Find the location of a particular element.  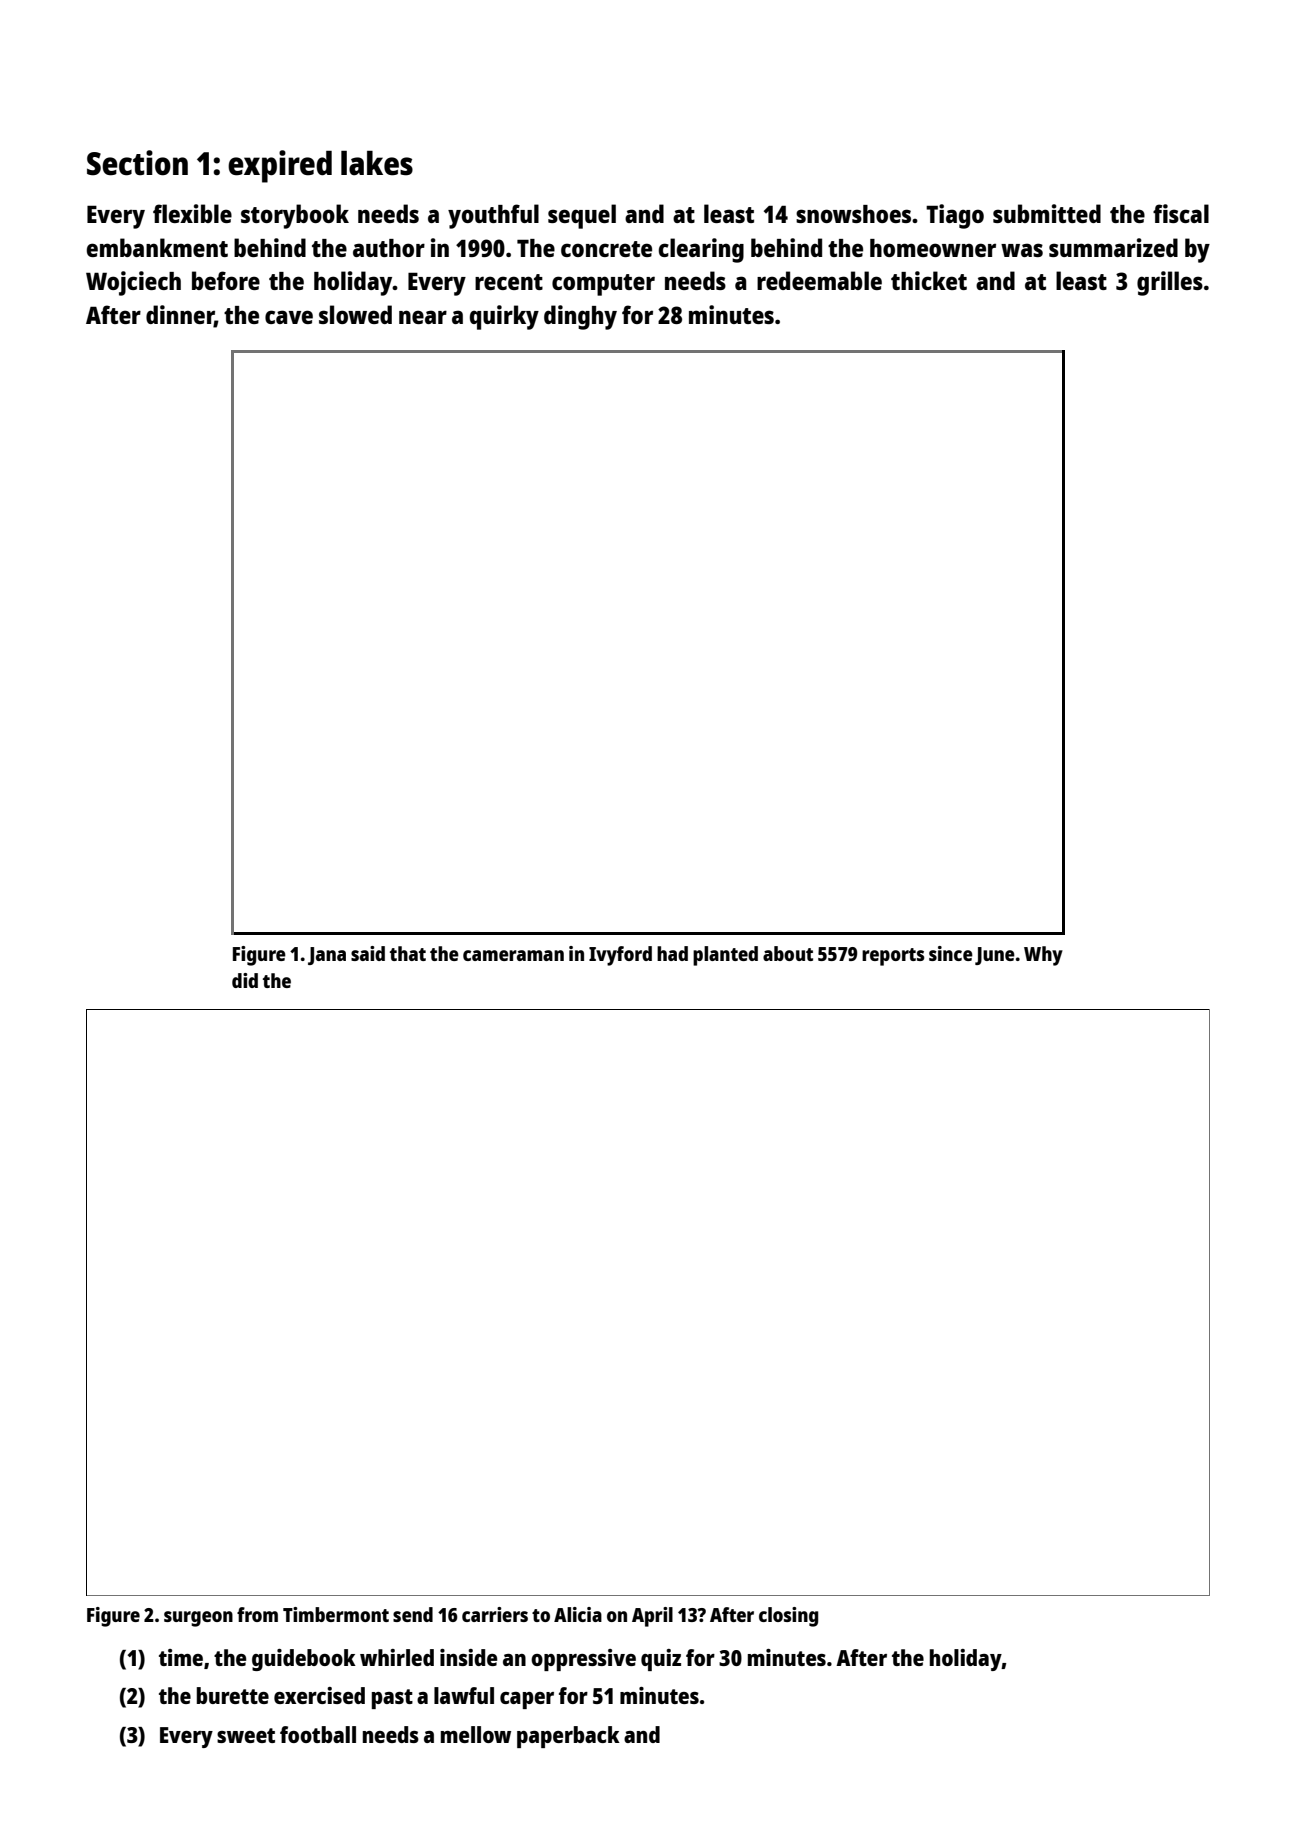

surgeon is located at coordinates (198, 1619).
